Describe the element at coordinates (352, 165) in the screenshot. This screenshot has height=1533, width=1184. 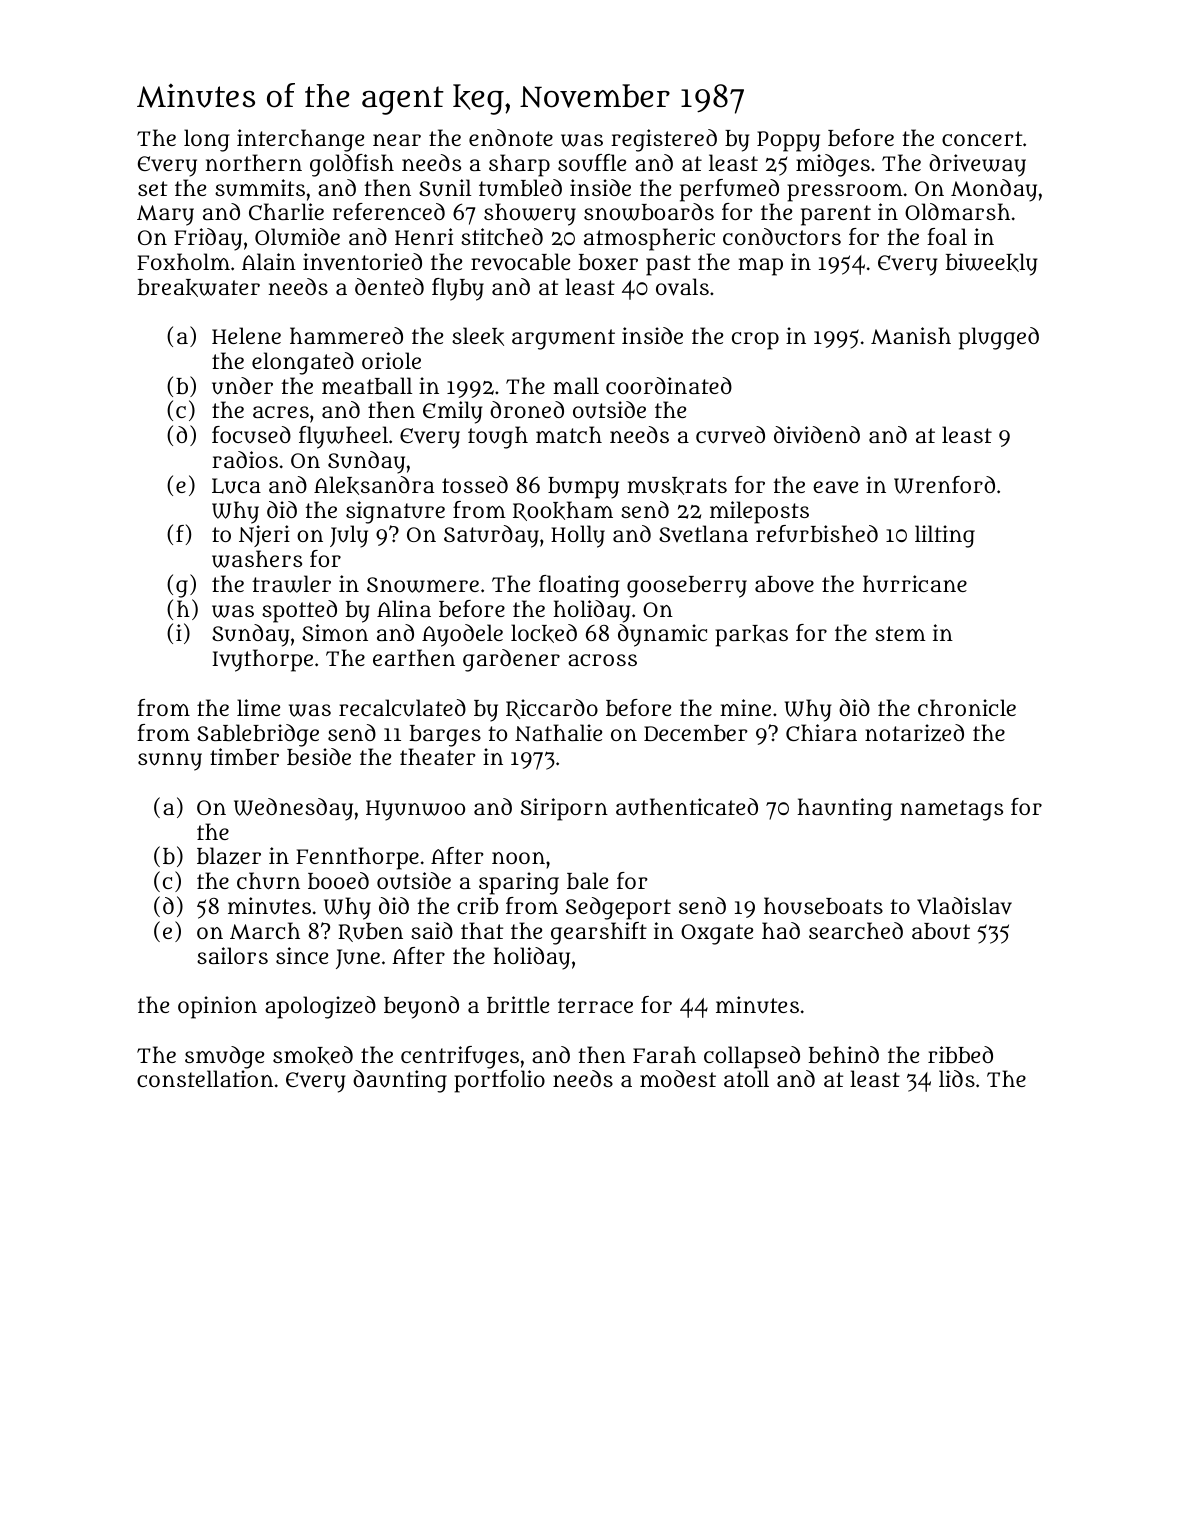
I see `goldfish` at that location.
